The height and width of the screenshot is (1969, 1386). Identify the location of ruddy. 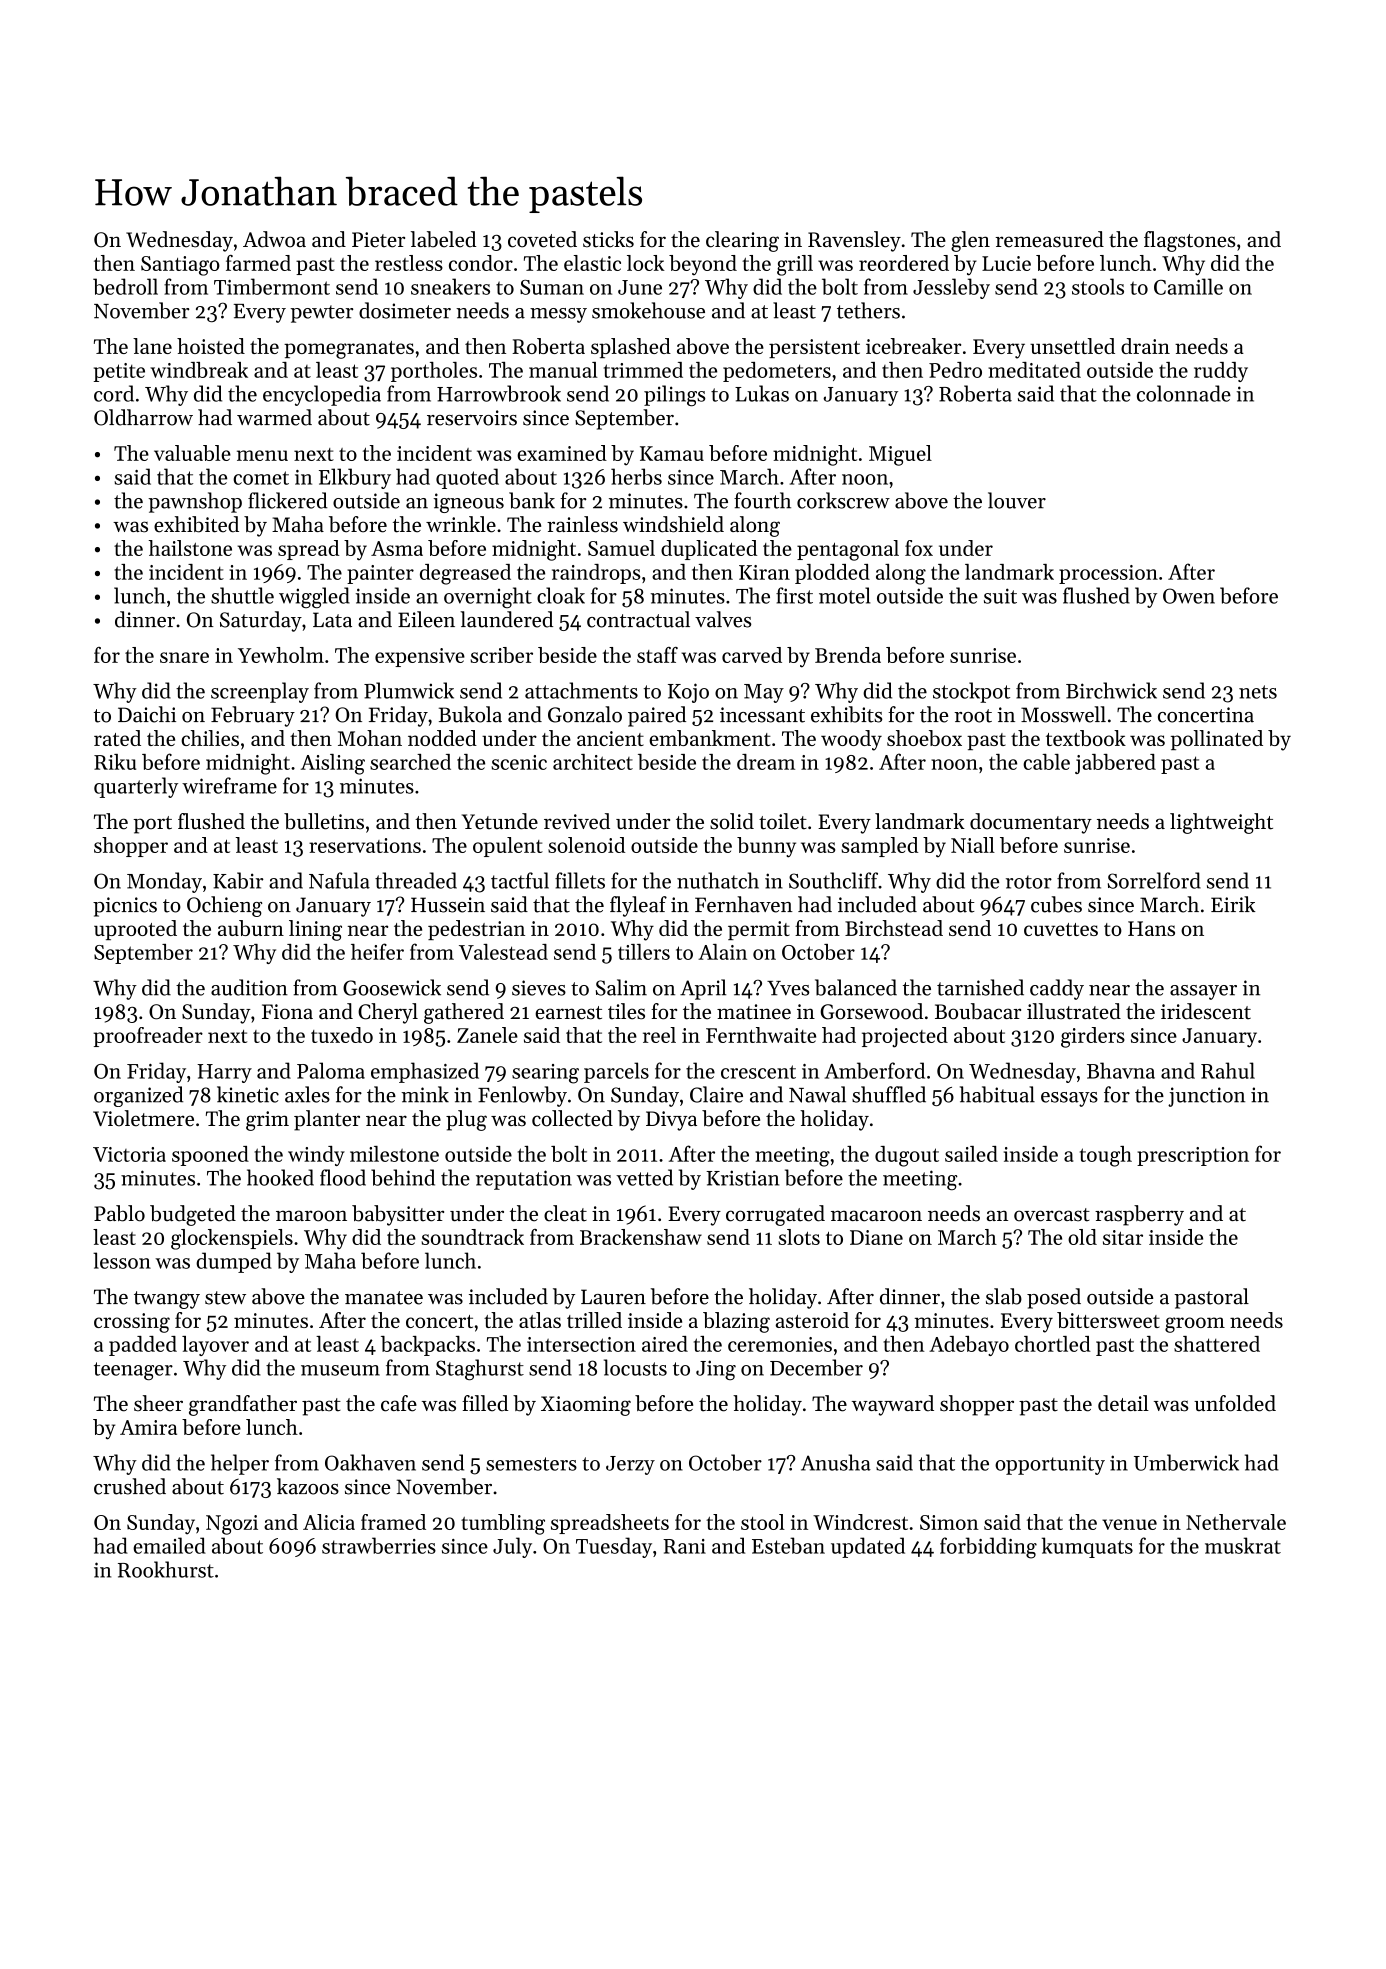
(1221, 372).
